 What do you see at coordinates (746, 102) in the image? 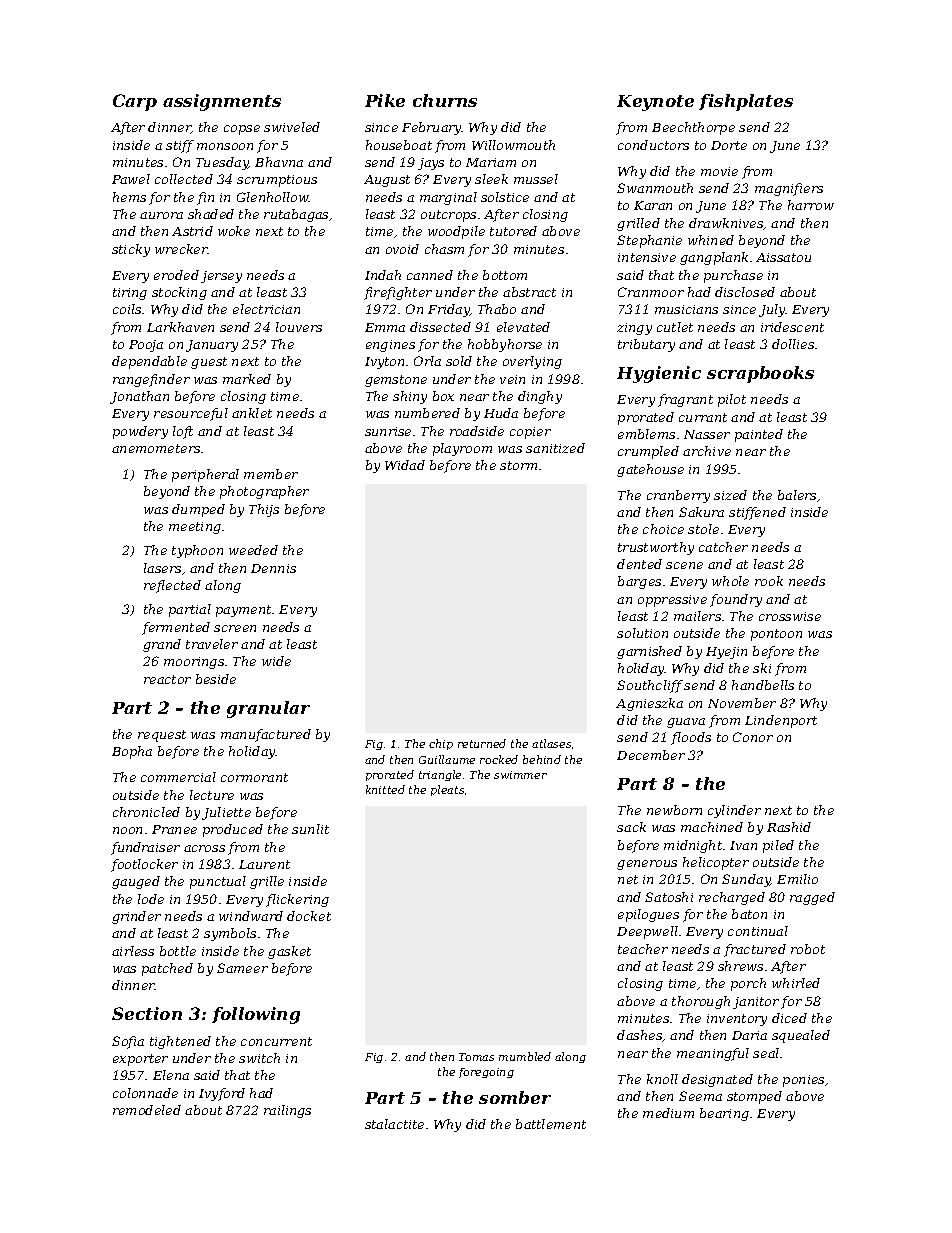
I see `fishplates` at bounding box center [746, 102].
